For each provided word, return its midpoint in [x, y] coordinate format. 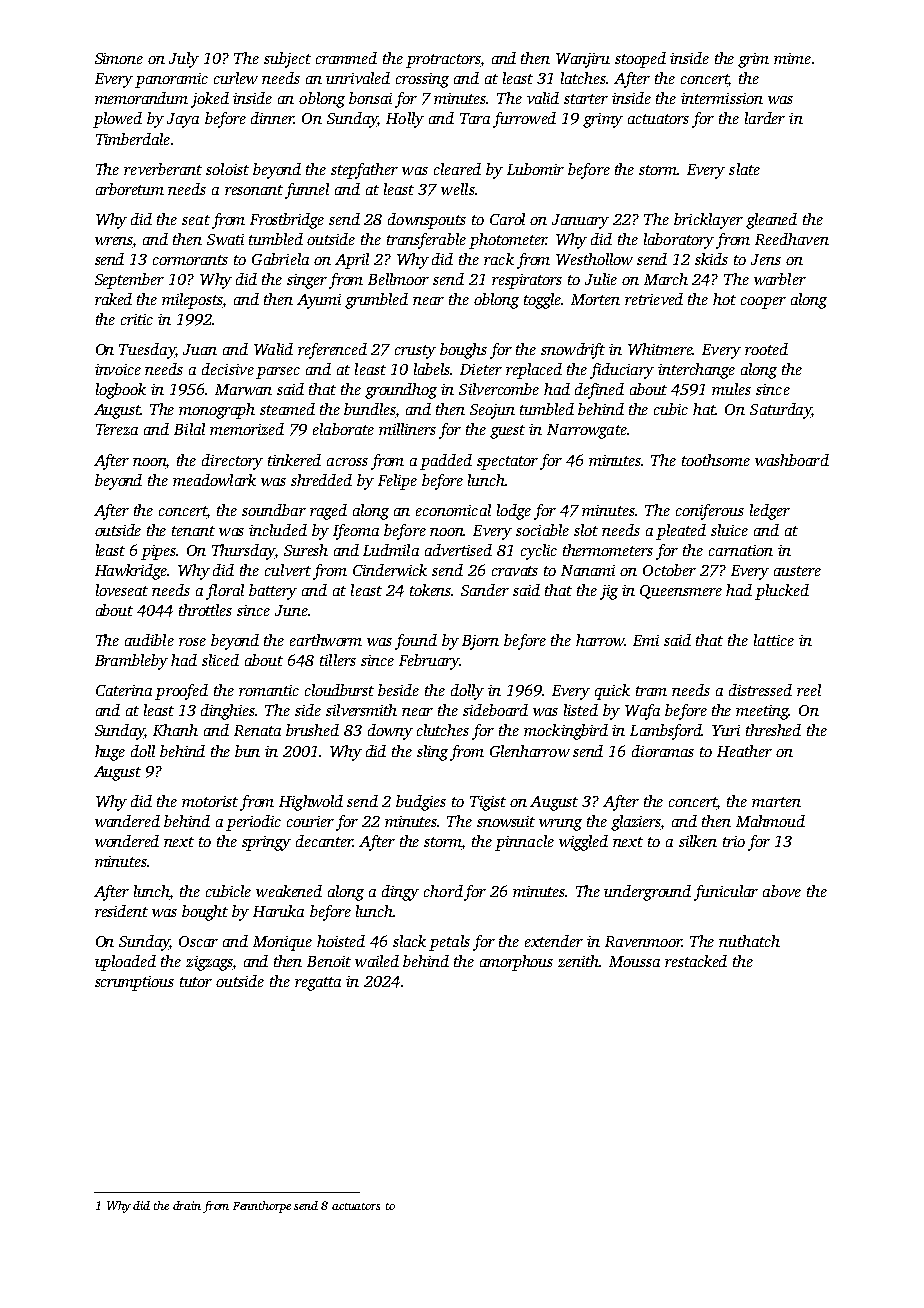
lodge [514, 512]
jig [609, 592]
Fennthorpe [262, 1207]
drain [187, 1205]
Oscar [198, 941]
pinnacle [524, 843]
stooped [640, 60]
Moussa [634, 961]
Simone [119, 58]
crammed [346, 58]
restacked [696, 961]
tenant [193, 531]
